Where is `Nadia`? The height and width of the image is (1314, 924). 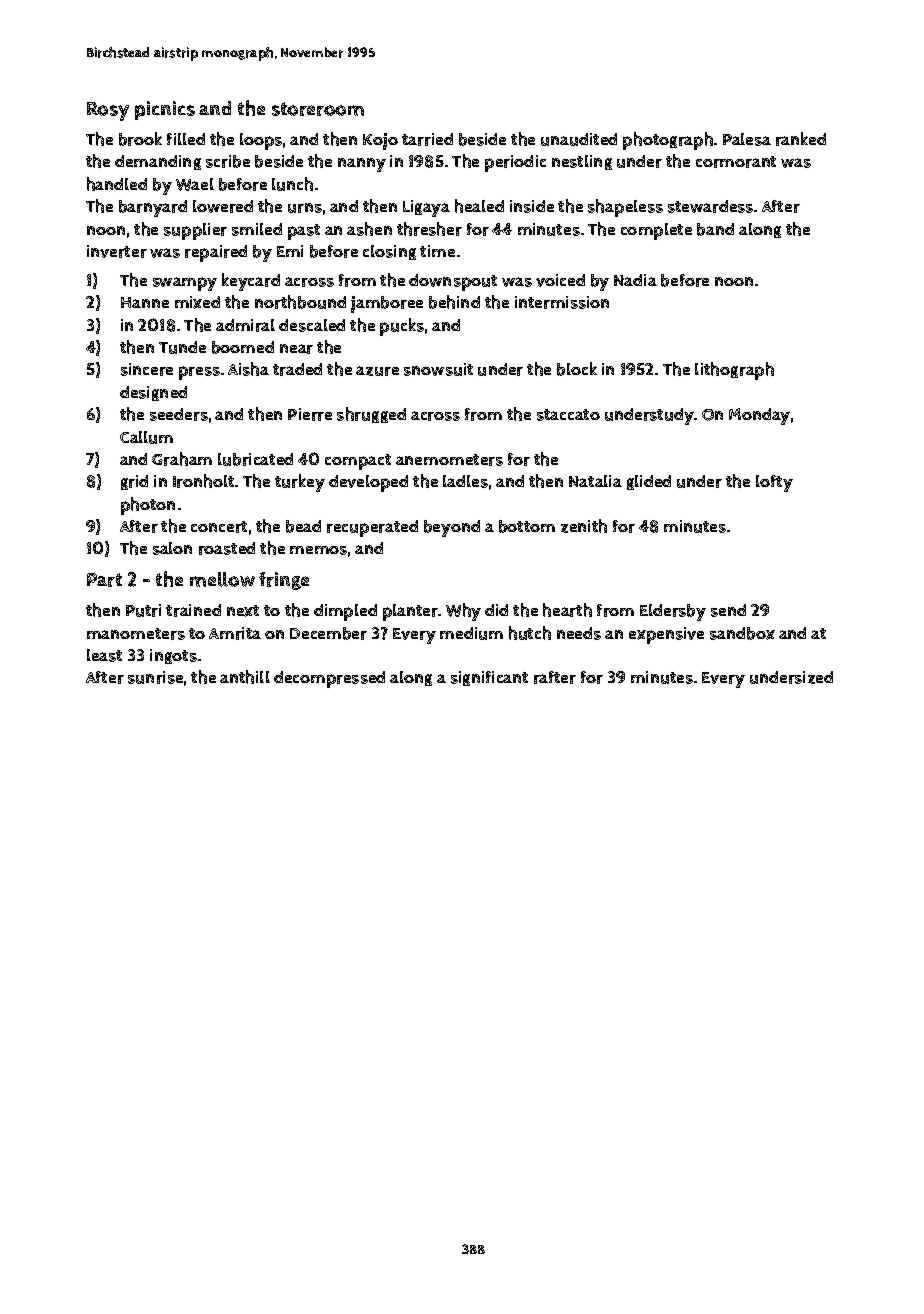 Nadia is located at coordinates (635, 280).
